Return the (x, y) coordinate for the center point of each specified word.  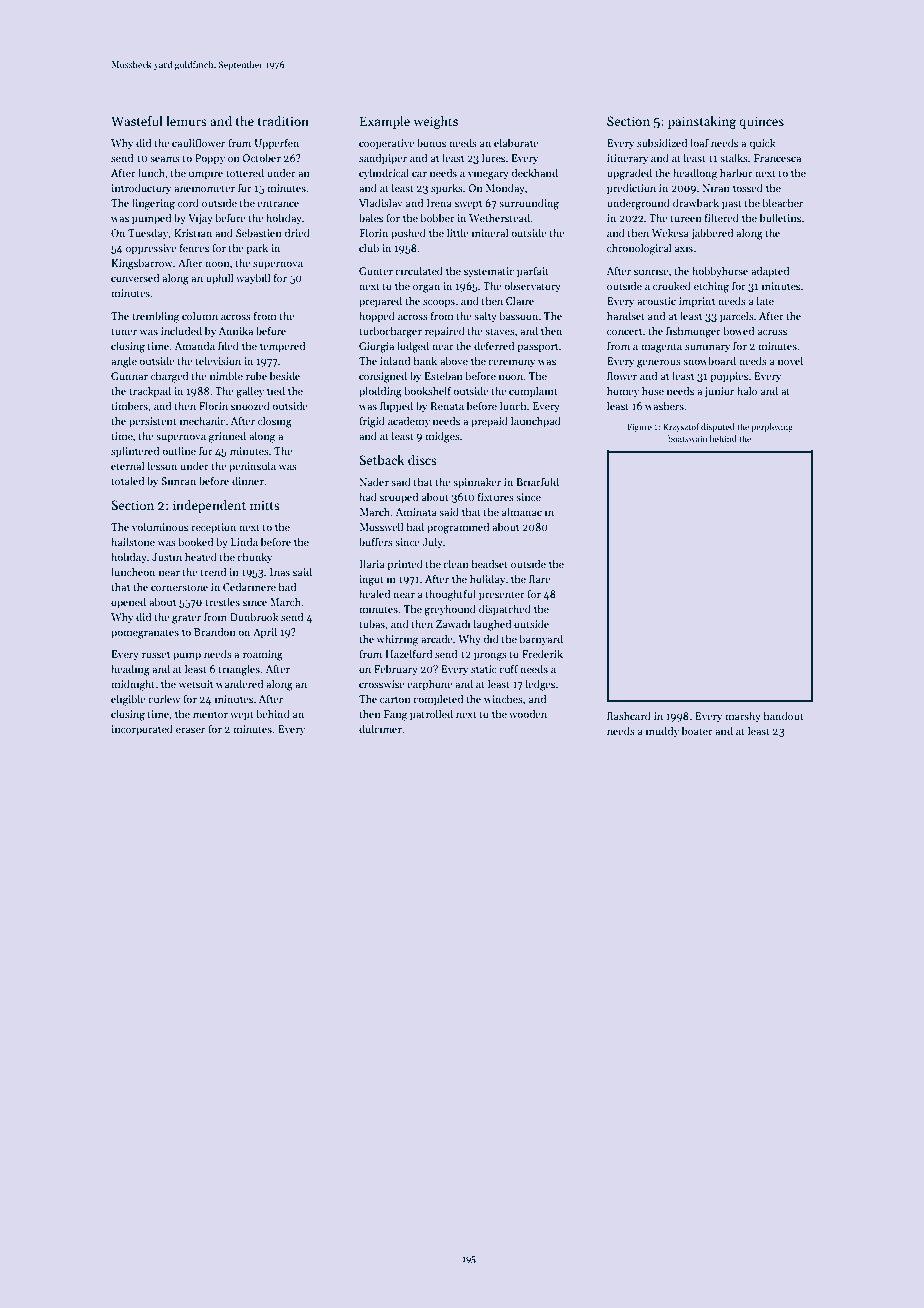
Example (385, 122)
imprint (697, 302)
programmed (458, 528)
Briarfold (537, 481)
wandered (239, 683)
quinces (761, 122)
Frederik (542, 653)
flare (540, 578)
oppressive (151, 249)
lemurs (186, 121)
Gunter (376, 271)
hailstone (133, 541)
